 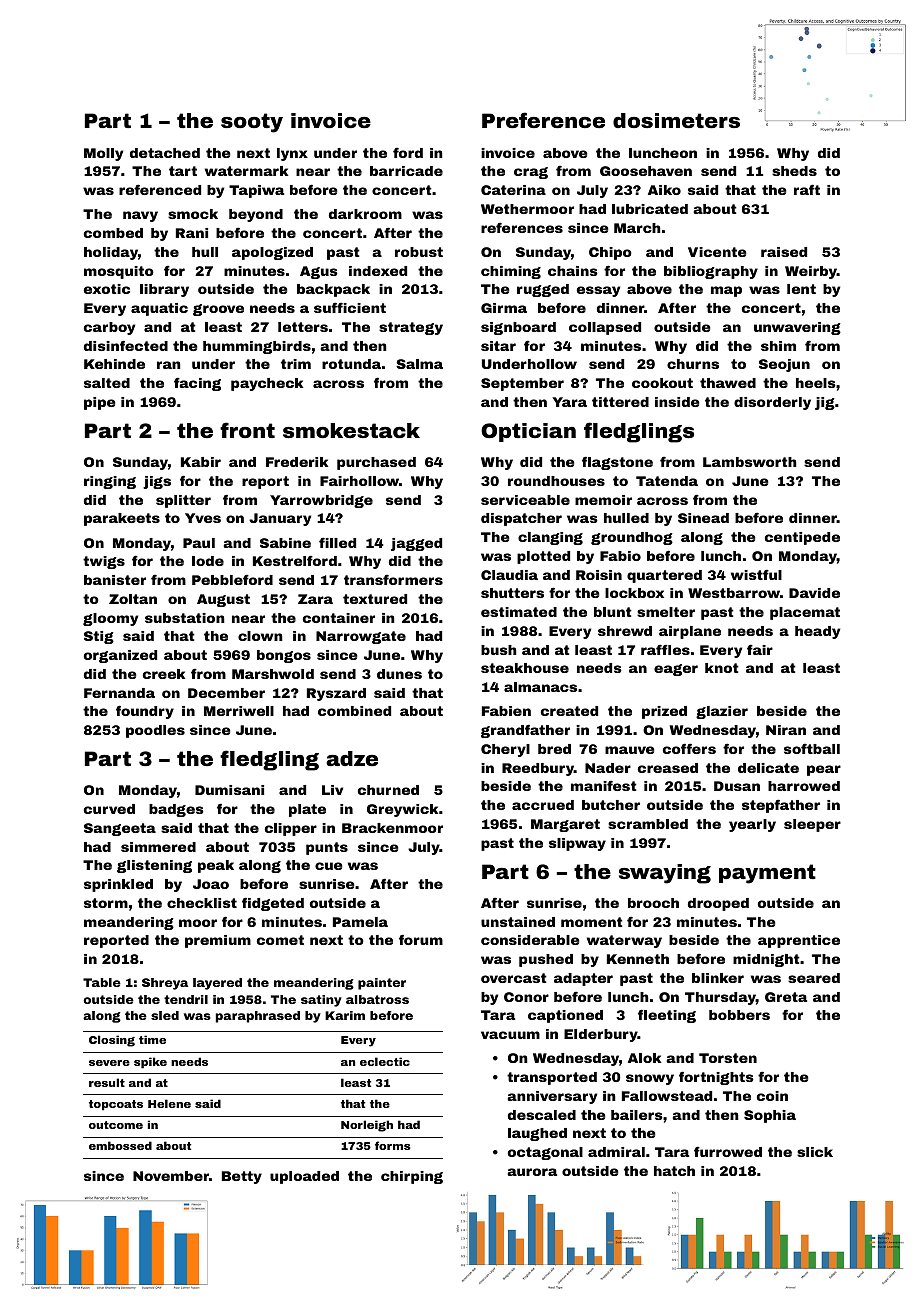 What do you see at coordinates (531, 173) in the document?
I see `crag` at bounding box center [531, 173].
